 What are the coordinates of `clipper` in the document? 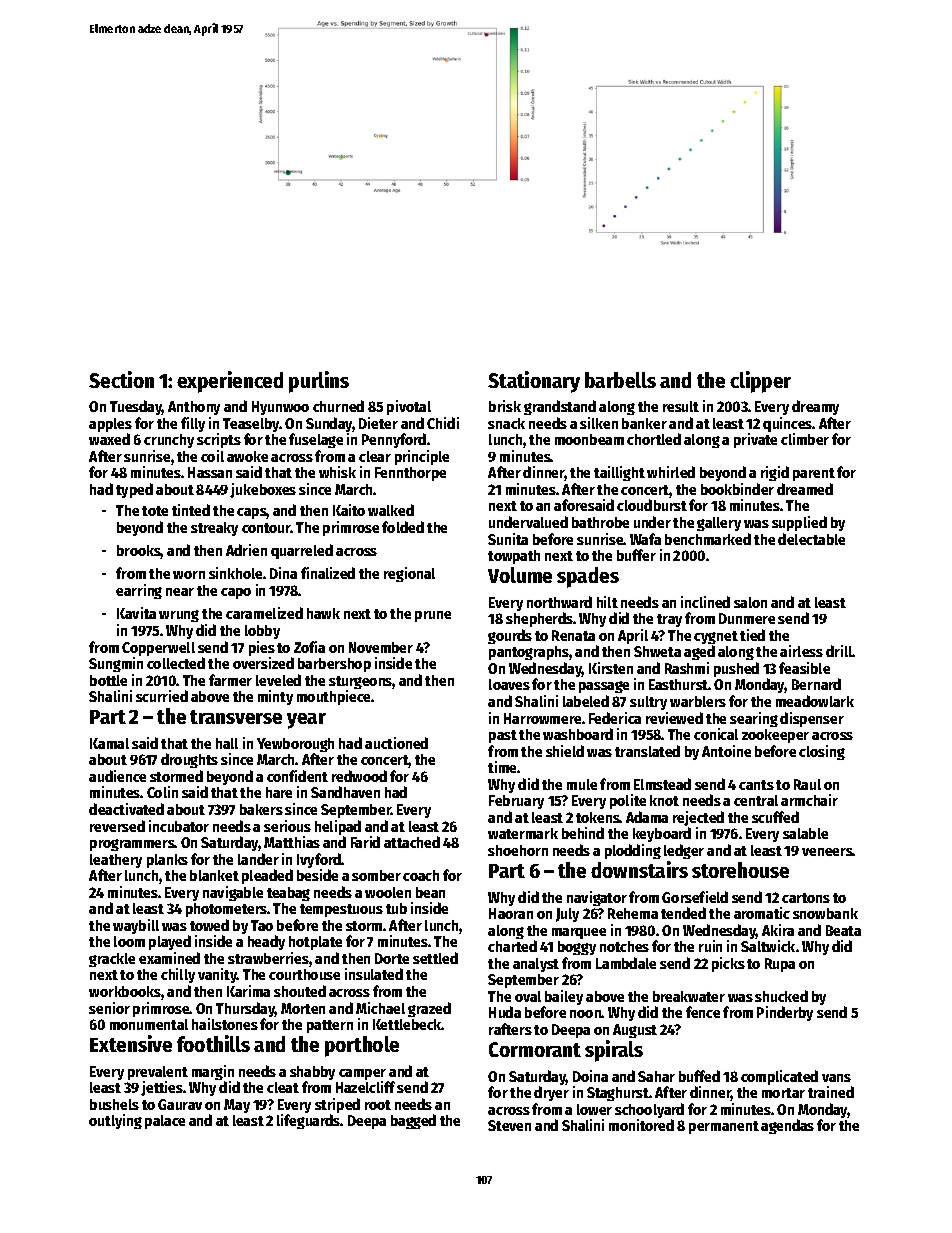 It's located at (760, 382).
